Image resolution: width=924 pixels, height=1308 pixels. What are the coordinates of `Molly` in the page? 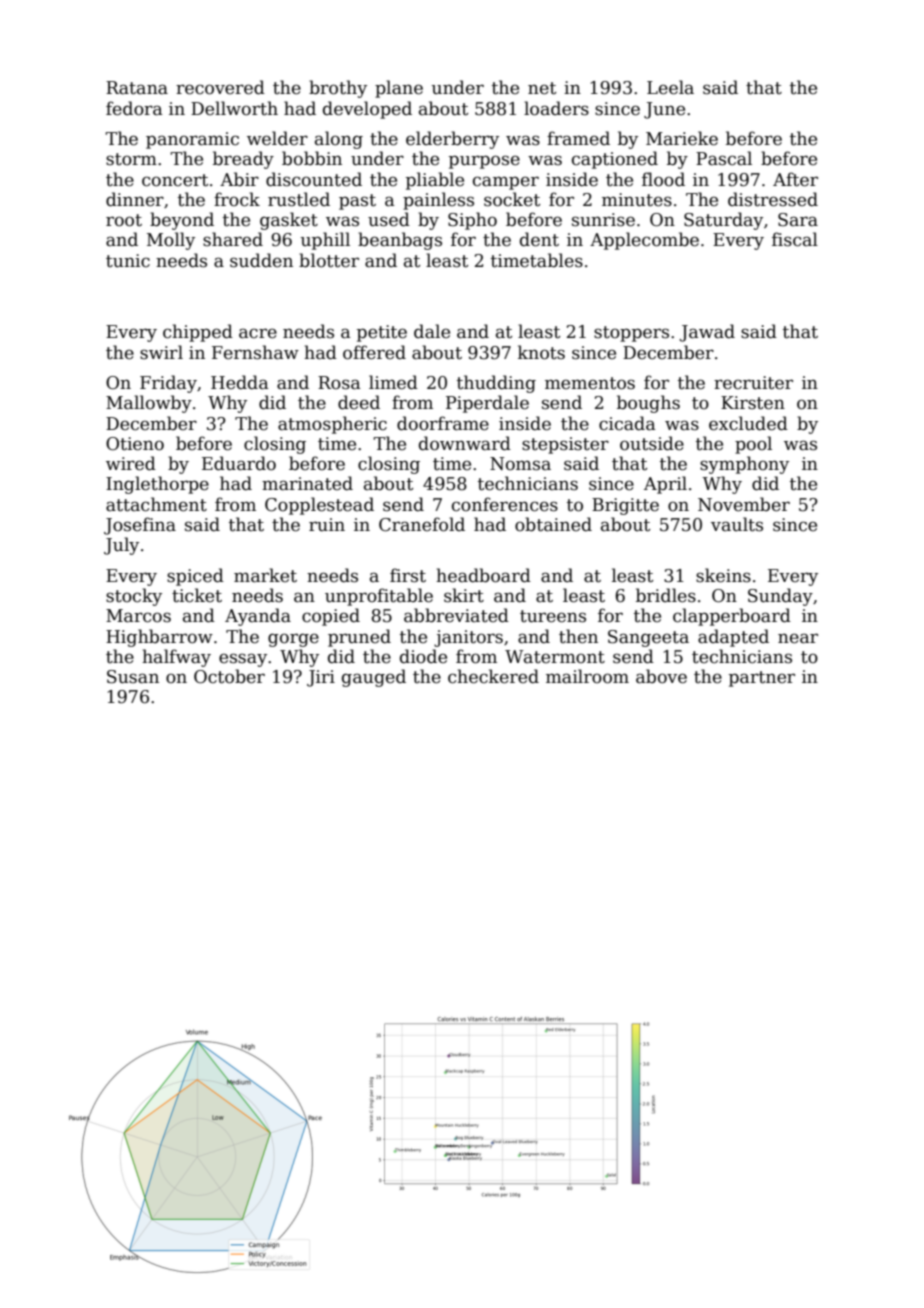 It's located at (171, 241).
